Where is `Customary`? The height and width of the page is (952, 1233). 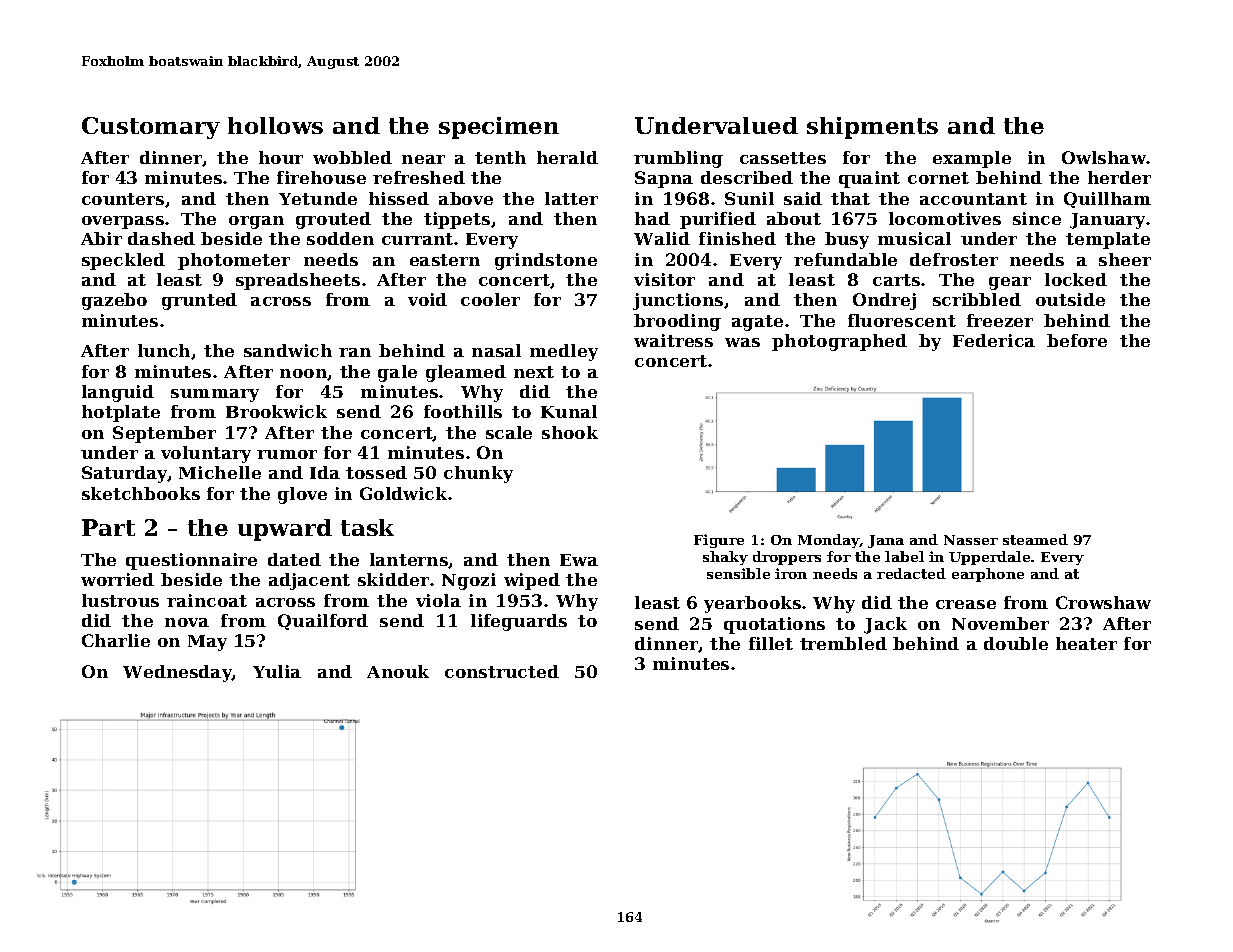
Customary is located at coordinates (151, 128).
